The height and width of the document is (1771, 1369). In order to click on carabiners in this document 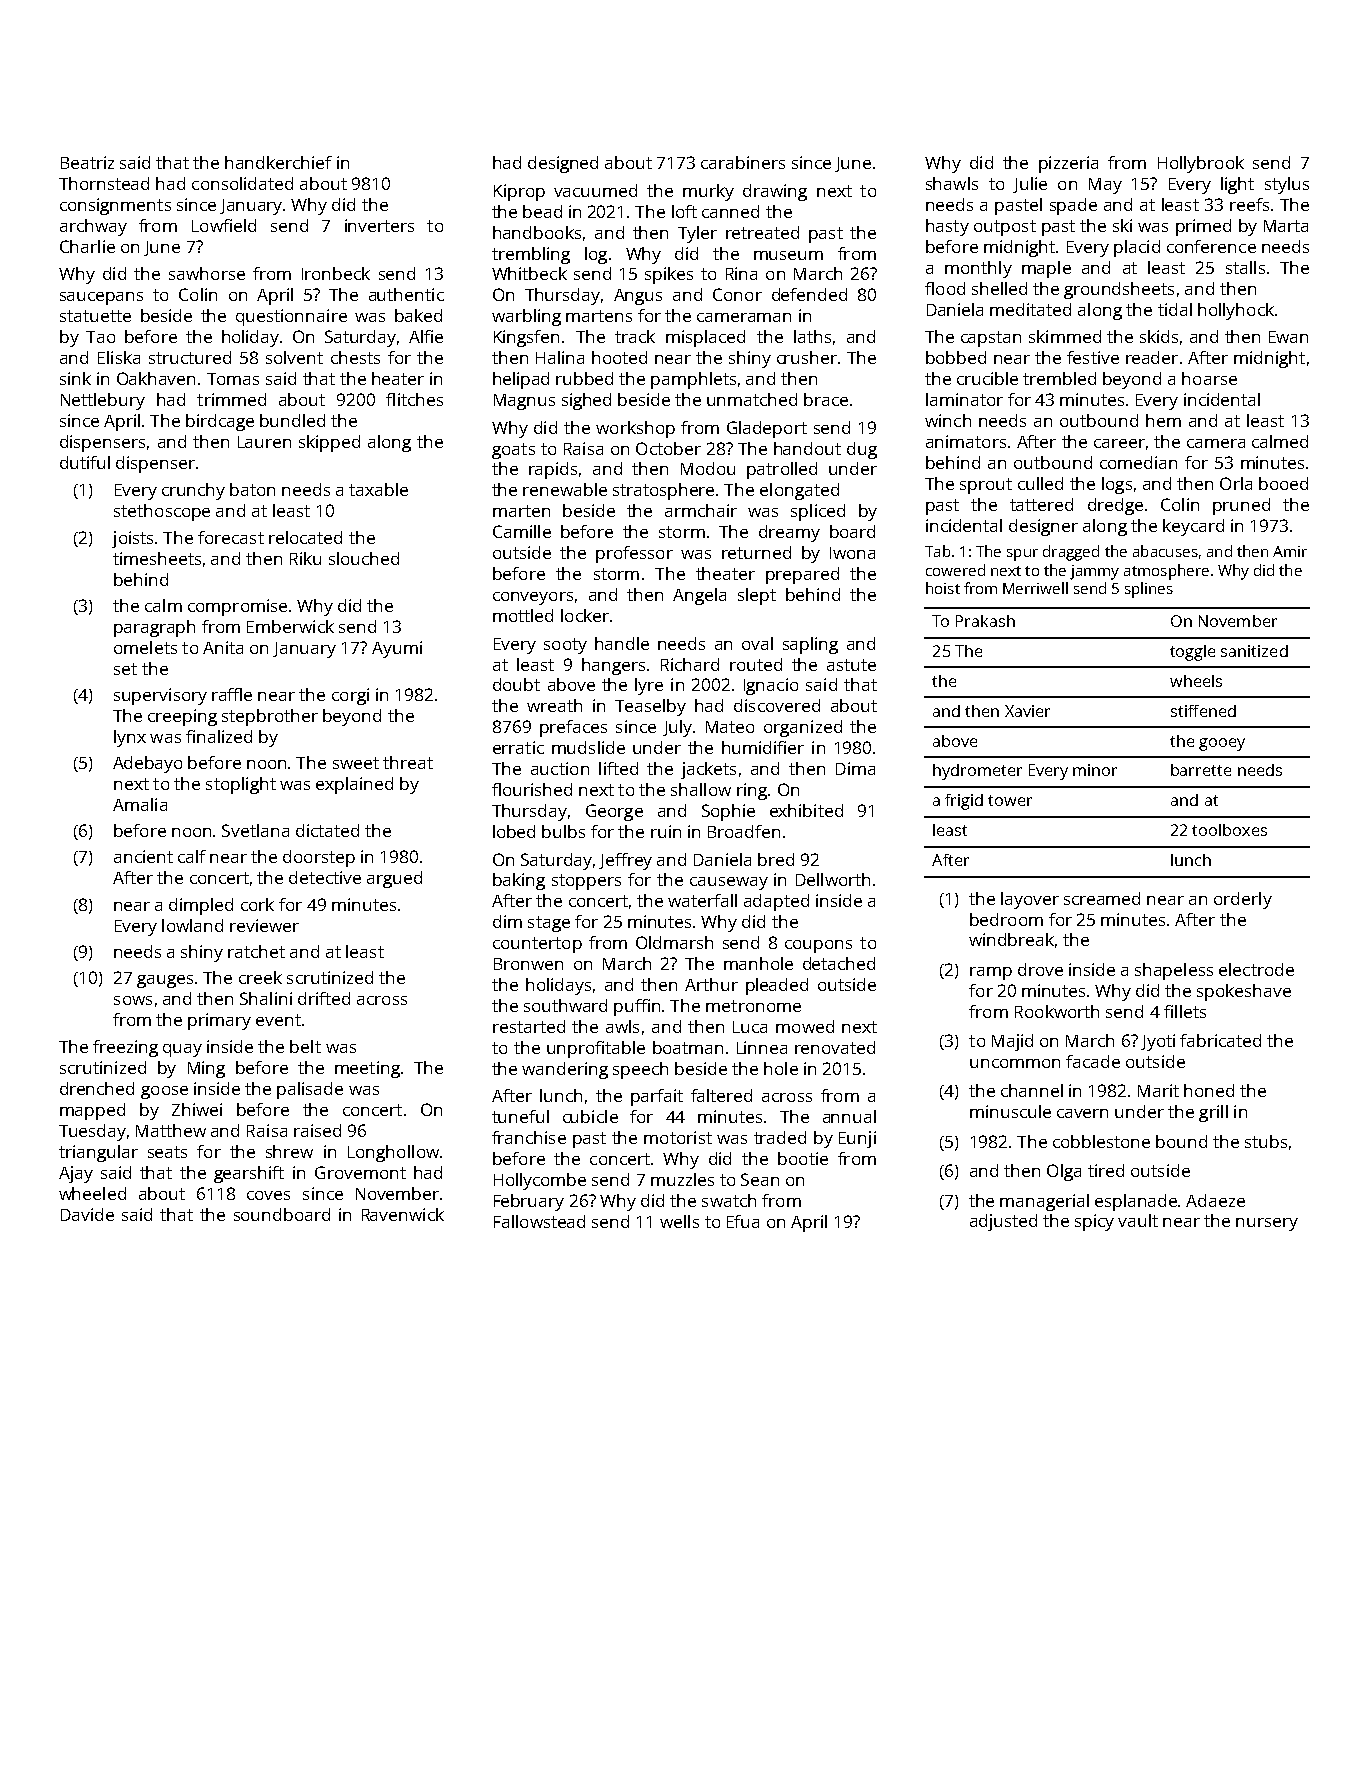, I will do `click(743, 162)`.
